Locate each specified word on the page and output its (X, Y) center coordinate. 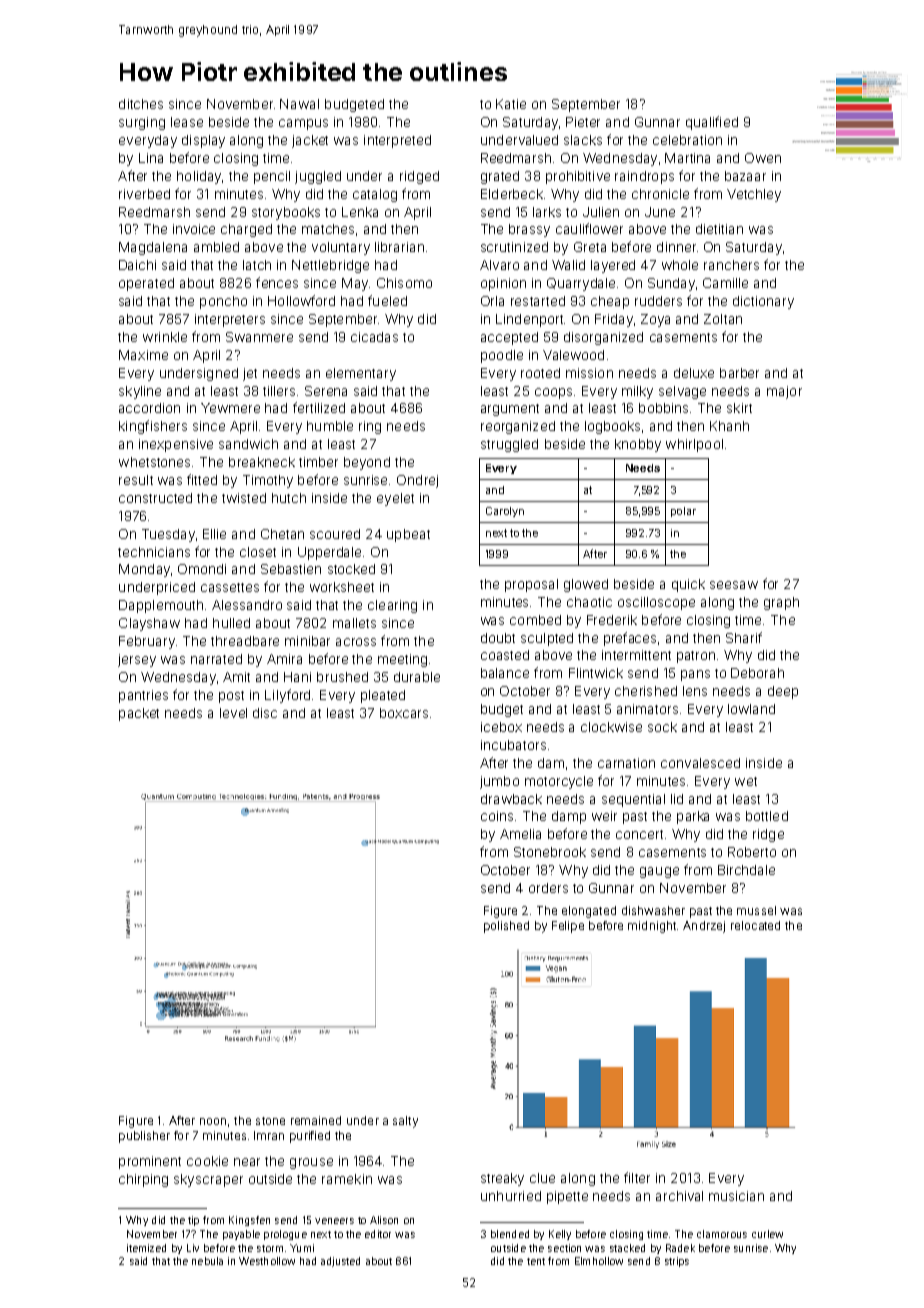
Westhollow (267, 1261)
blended (510, 1234)
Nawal (299, 104)
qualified (712, 123)
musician (736, 1196)
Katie (511, 104)
